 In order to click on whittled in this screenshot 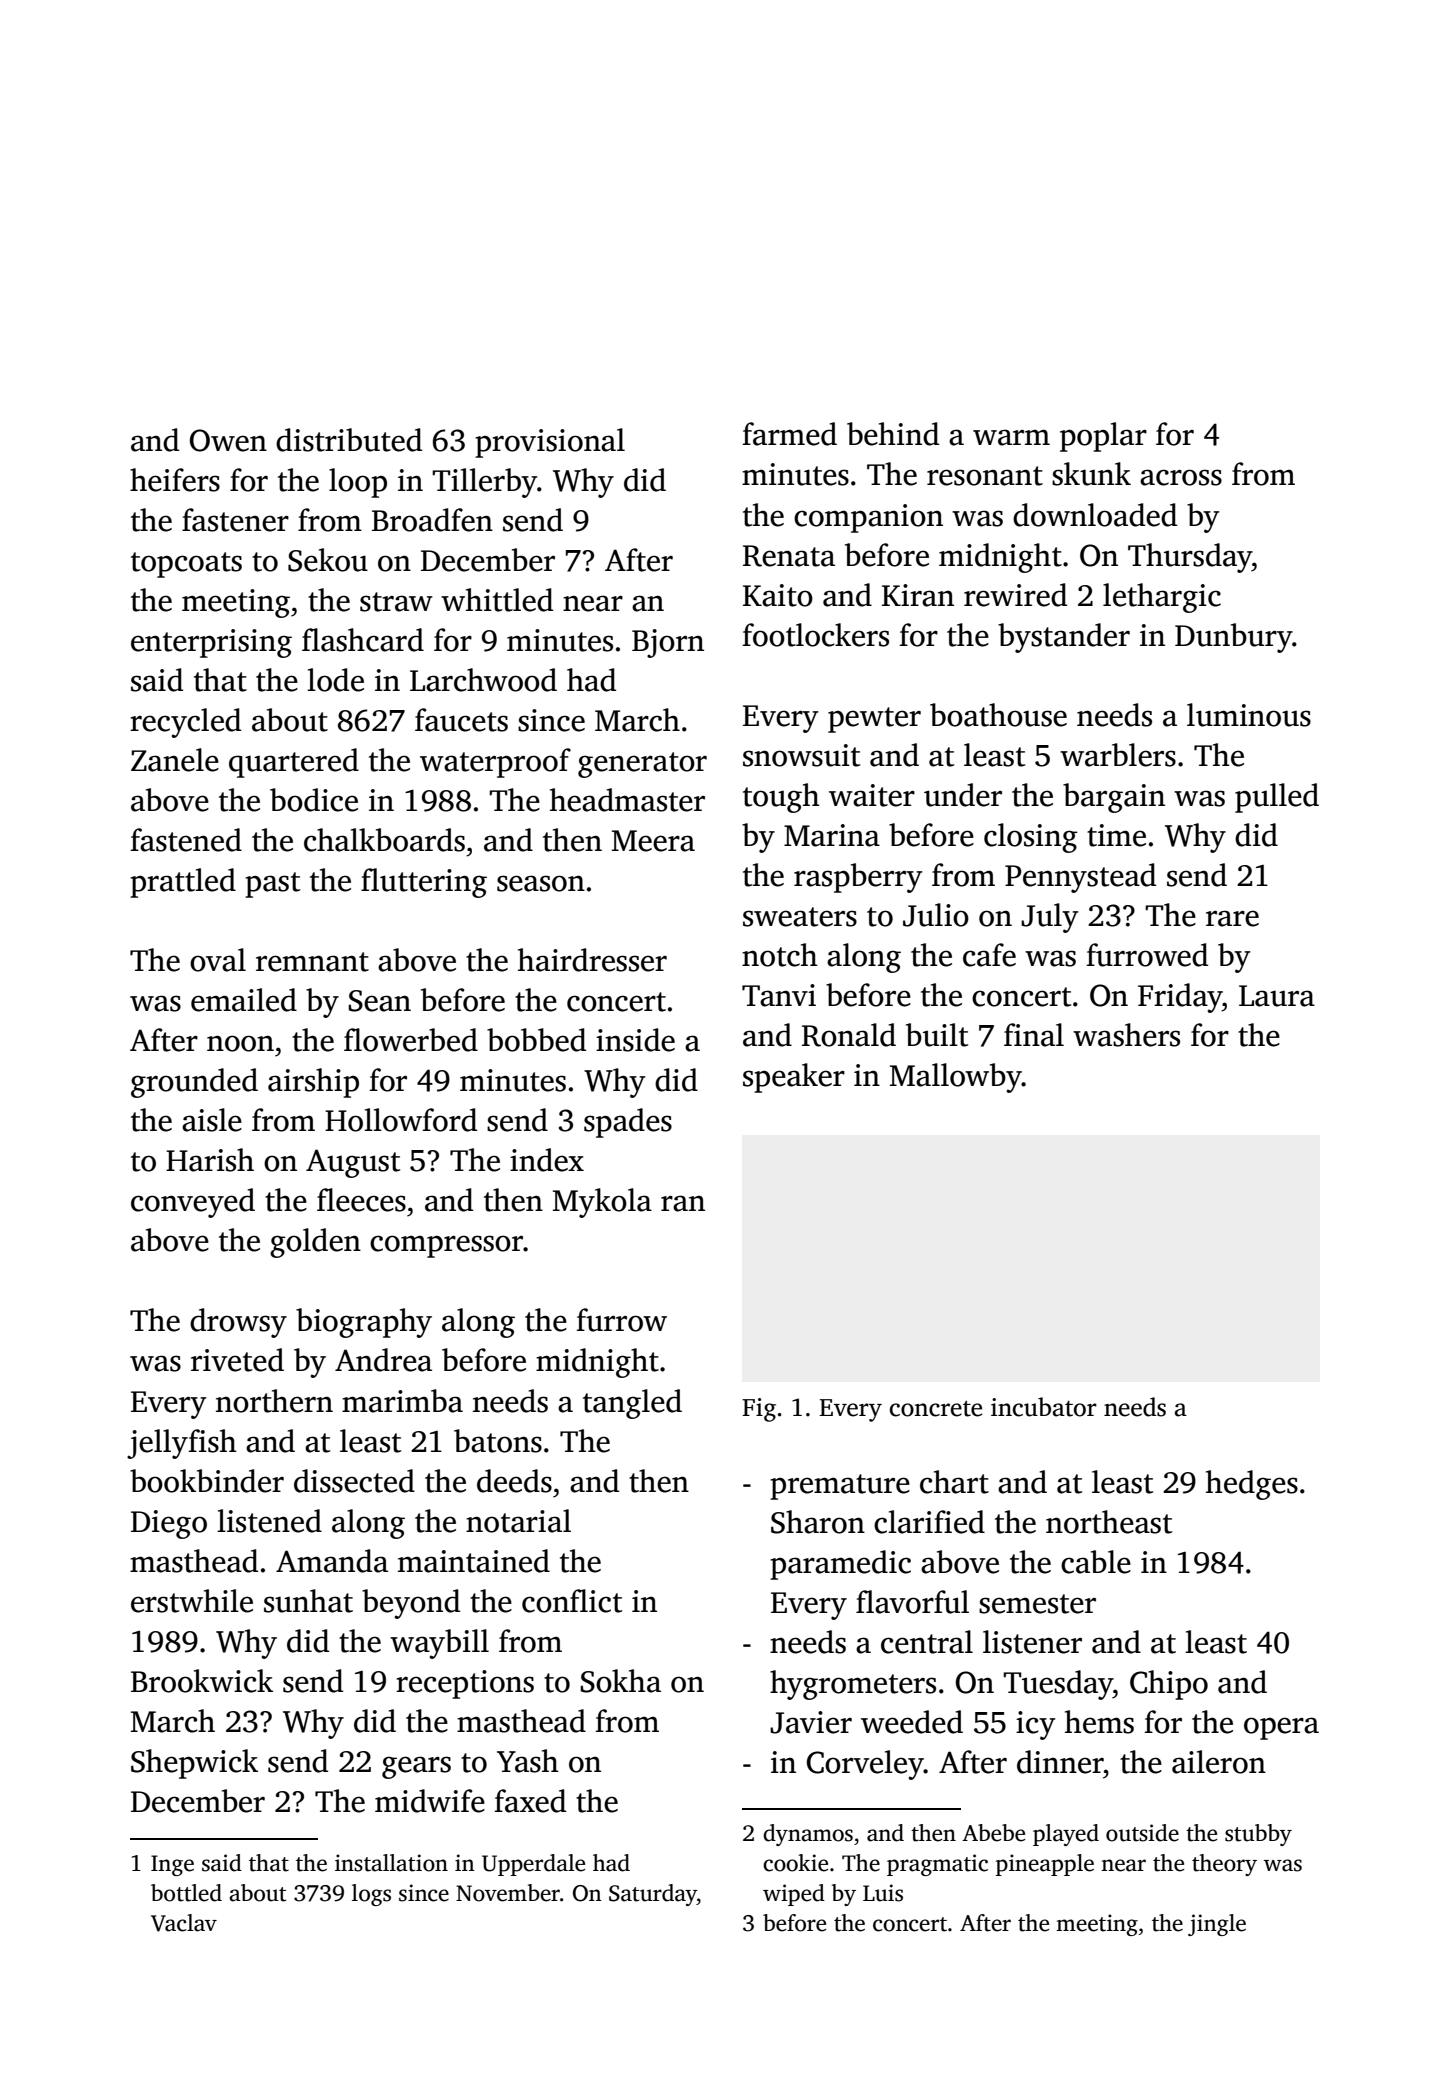, I will do `click(497, 600)`.
